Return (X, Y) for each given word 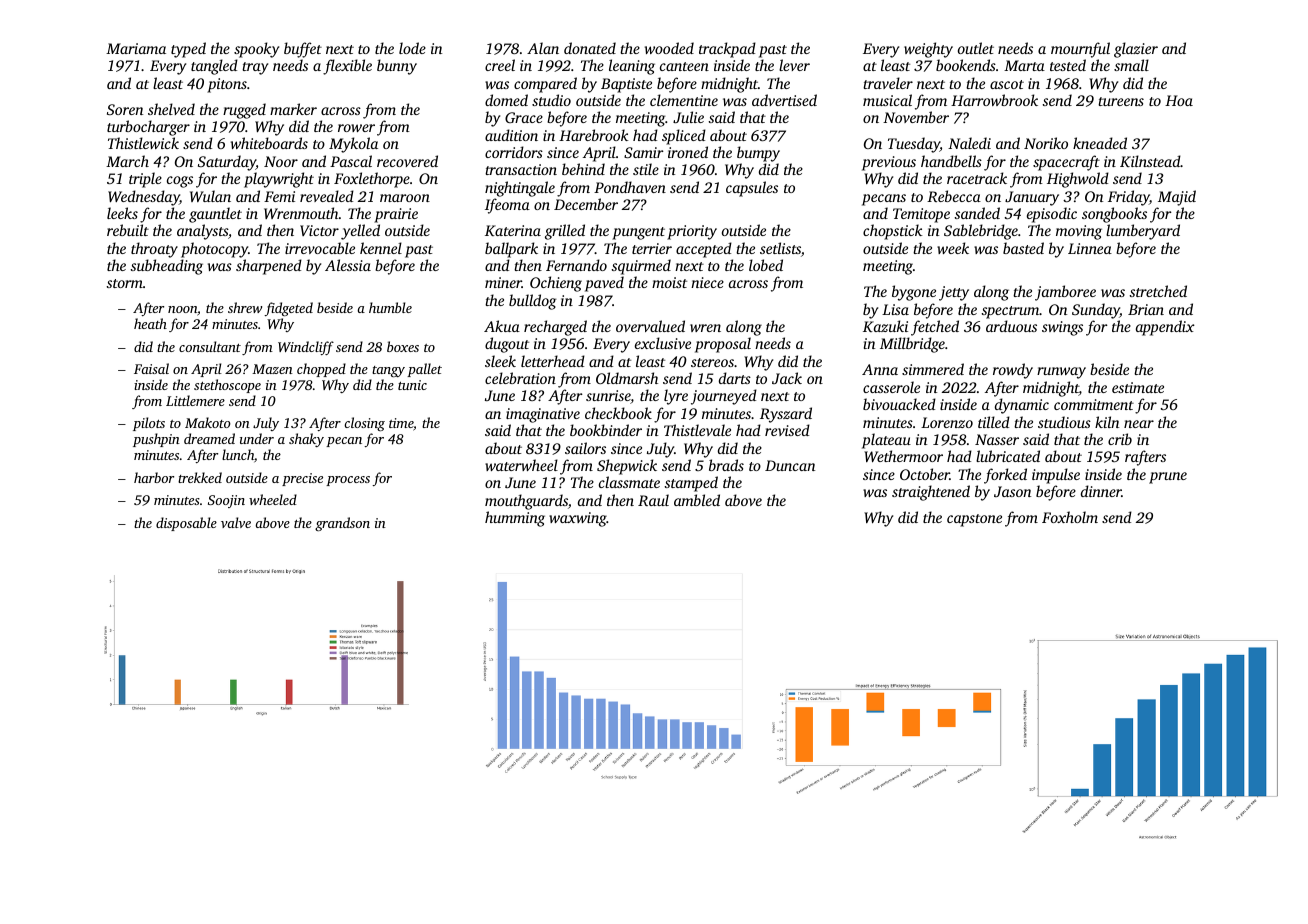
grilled (565, 232)
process (348, 481)
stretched (1158, 291)
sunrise (608, 395)
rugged (244, 111)
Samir (644, 152)
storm (125, 283)
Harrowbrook (994, 100)
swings (1062, 328)
